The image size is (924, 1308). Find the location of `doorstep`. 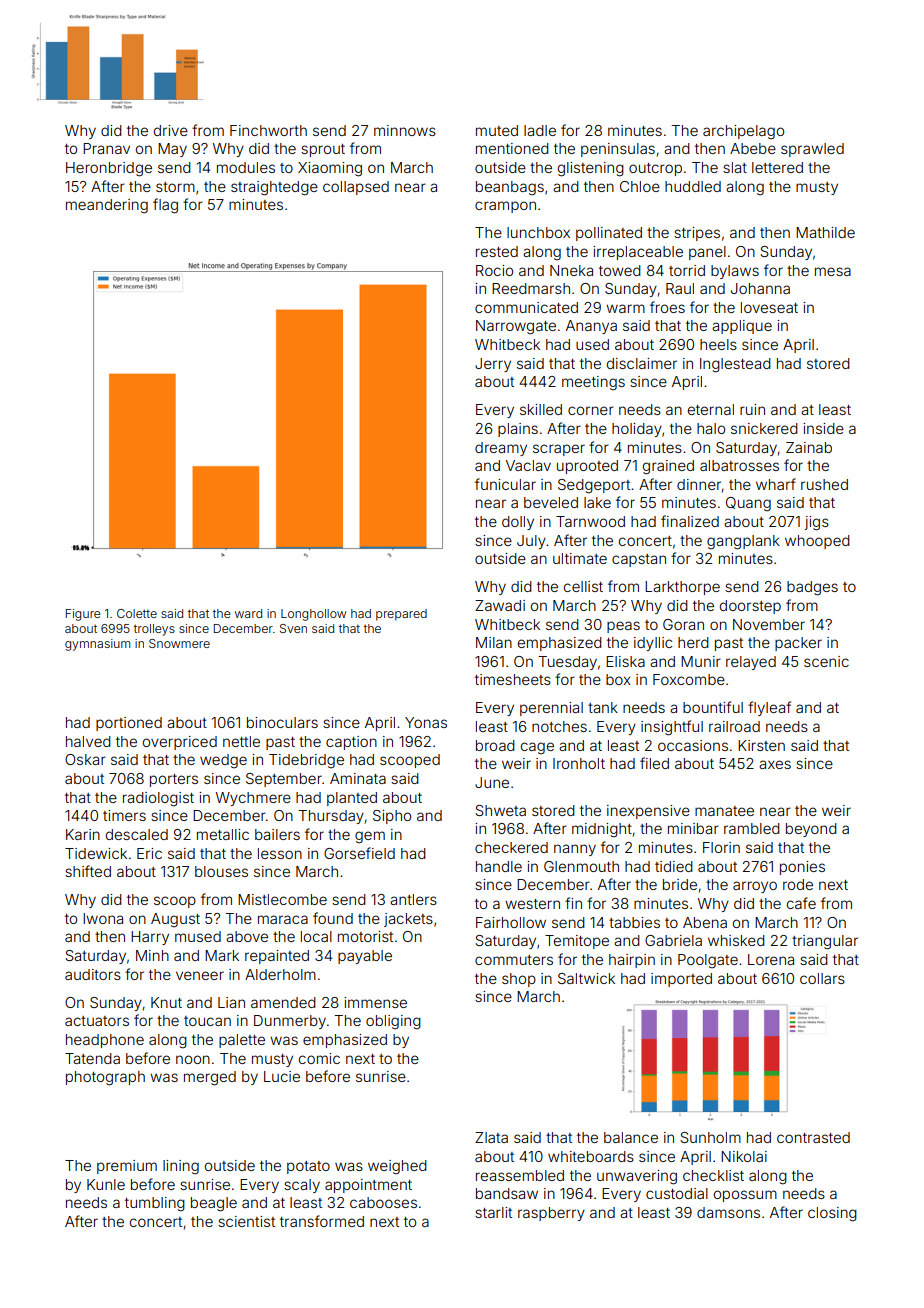

doorstep is located at coordinates (750, 607).
